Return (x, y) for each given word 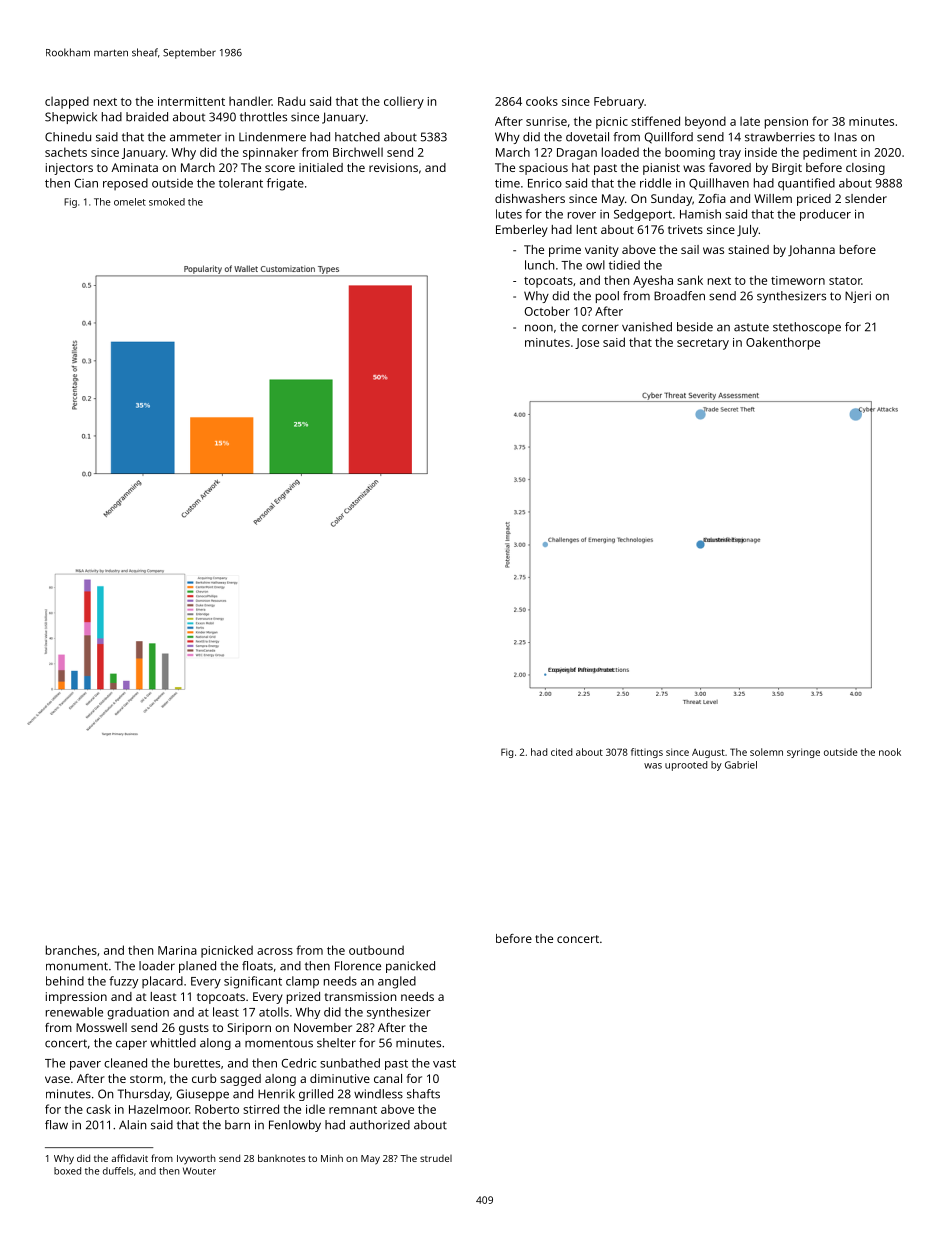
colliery (404, 102)
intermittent (191, 101)
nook (890, 752)
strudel (436, 1158)
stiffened (655, 121)
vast (444, 1063)
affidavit (130, 1158)
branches (71, 950)
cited (561, 752)
